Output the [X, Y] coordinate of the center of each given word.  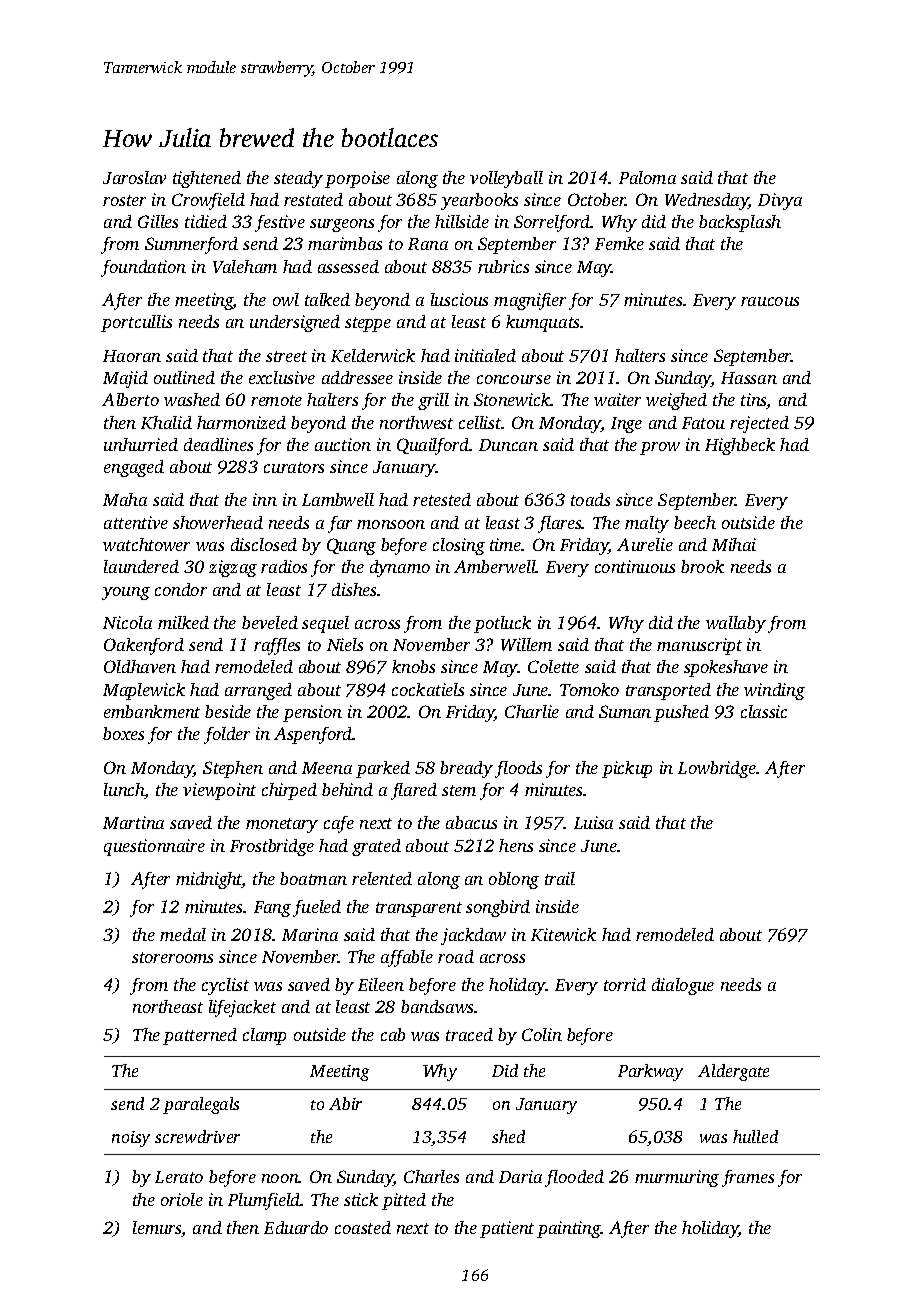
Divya [780, 201]
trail [560, 878]
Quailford [433, 446]
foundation [143, 268]
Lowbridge [717, 769]
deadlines [218, 444]
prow [660, 448]
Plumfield [264, 1201]
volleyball [506, 179]
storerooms [172, 957]
